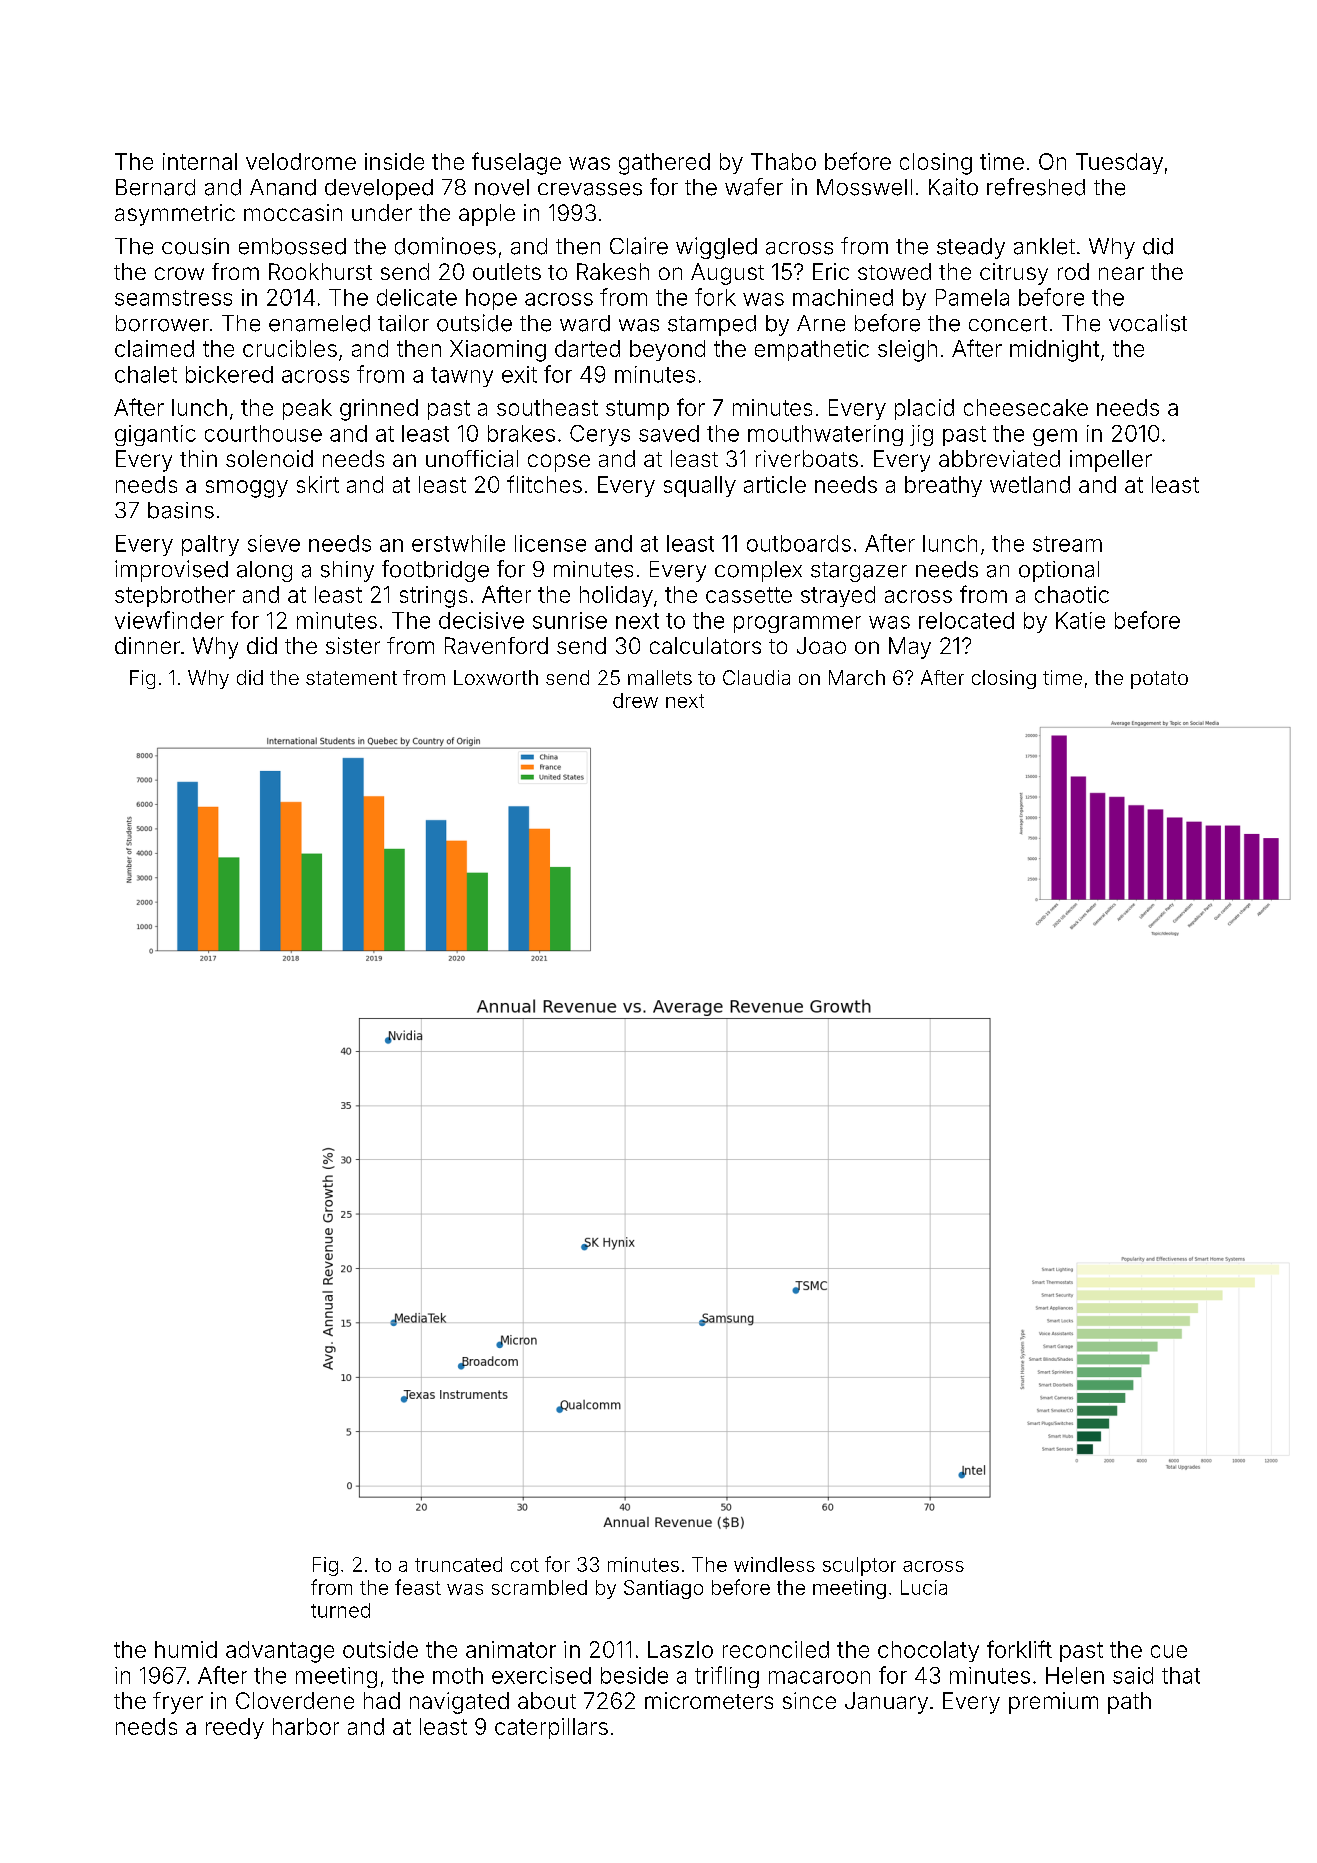 This screenshot has height=1863, width=1317. I want to click on Loxworth, so click(496, 677).
